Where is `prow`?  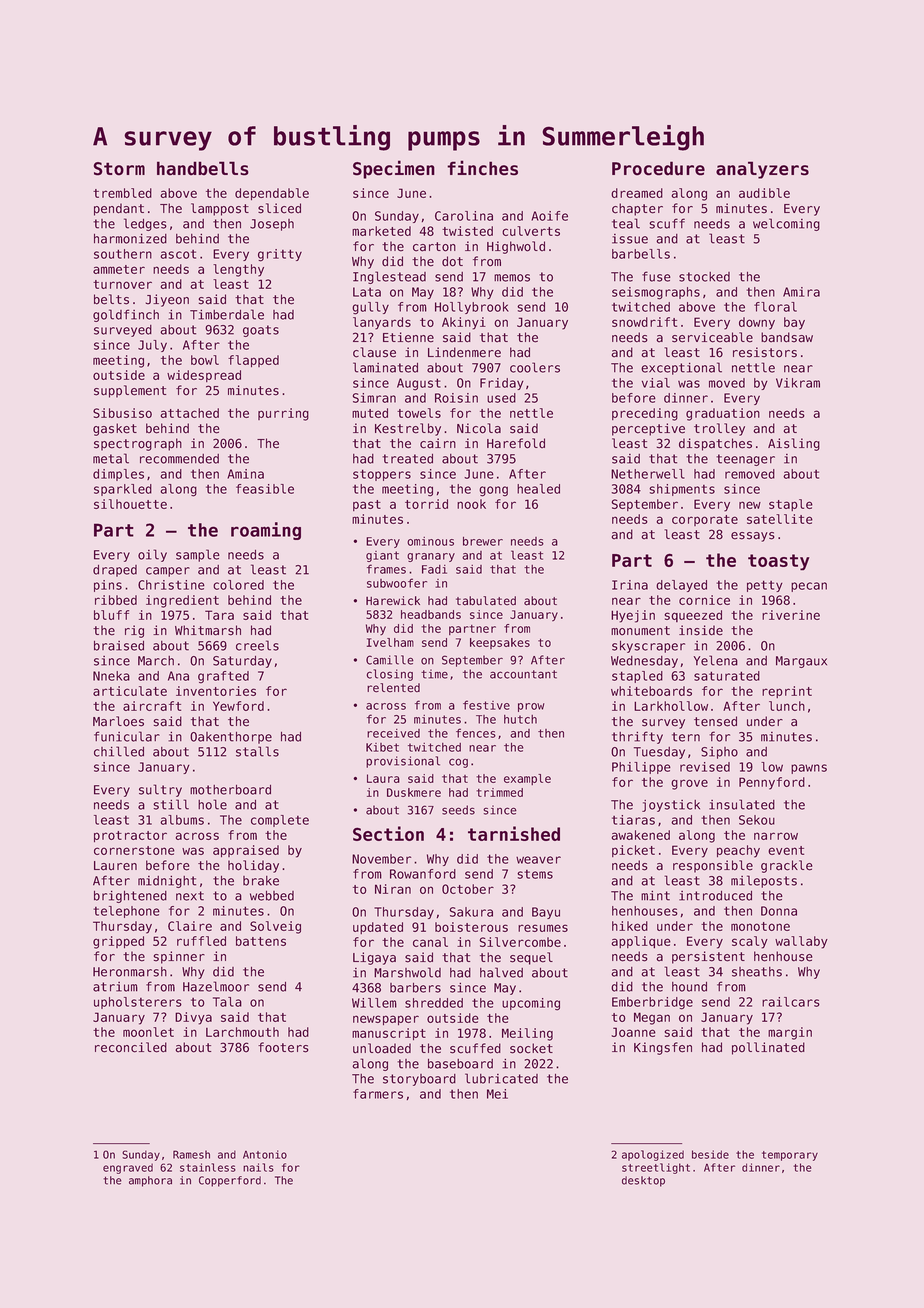
prow is located at coordinates (531, 707).
